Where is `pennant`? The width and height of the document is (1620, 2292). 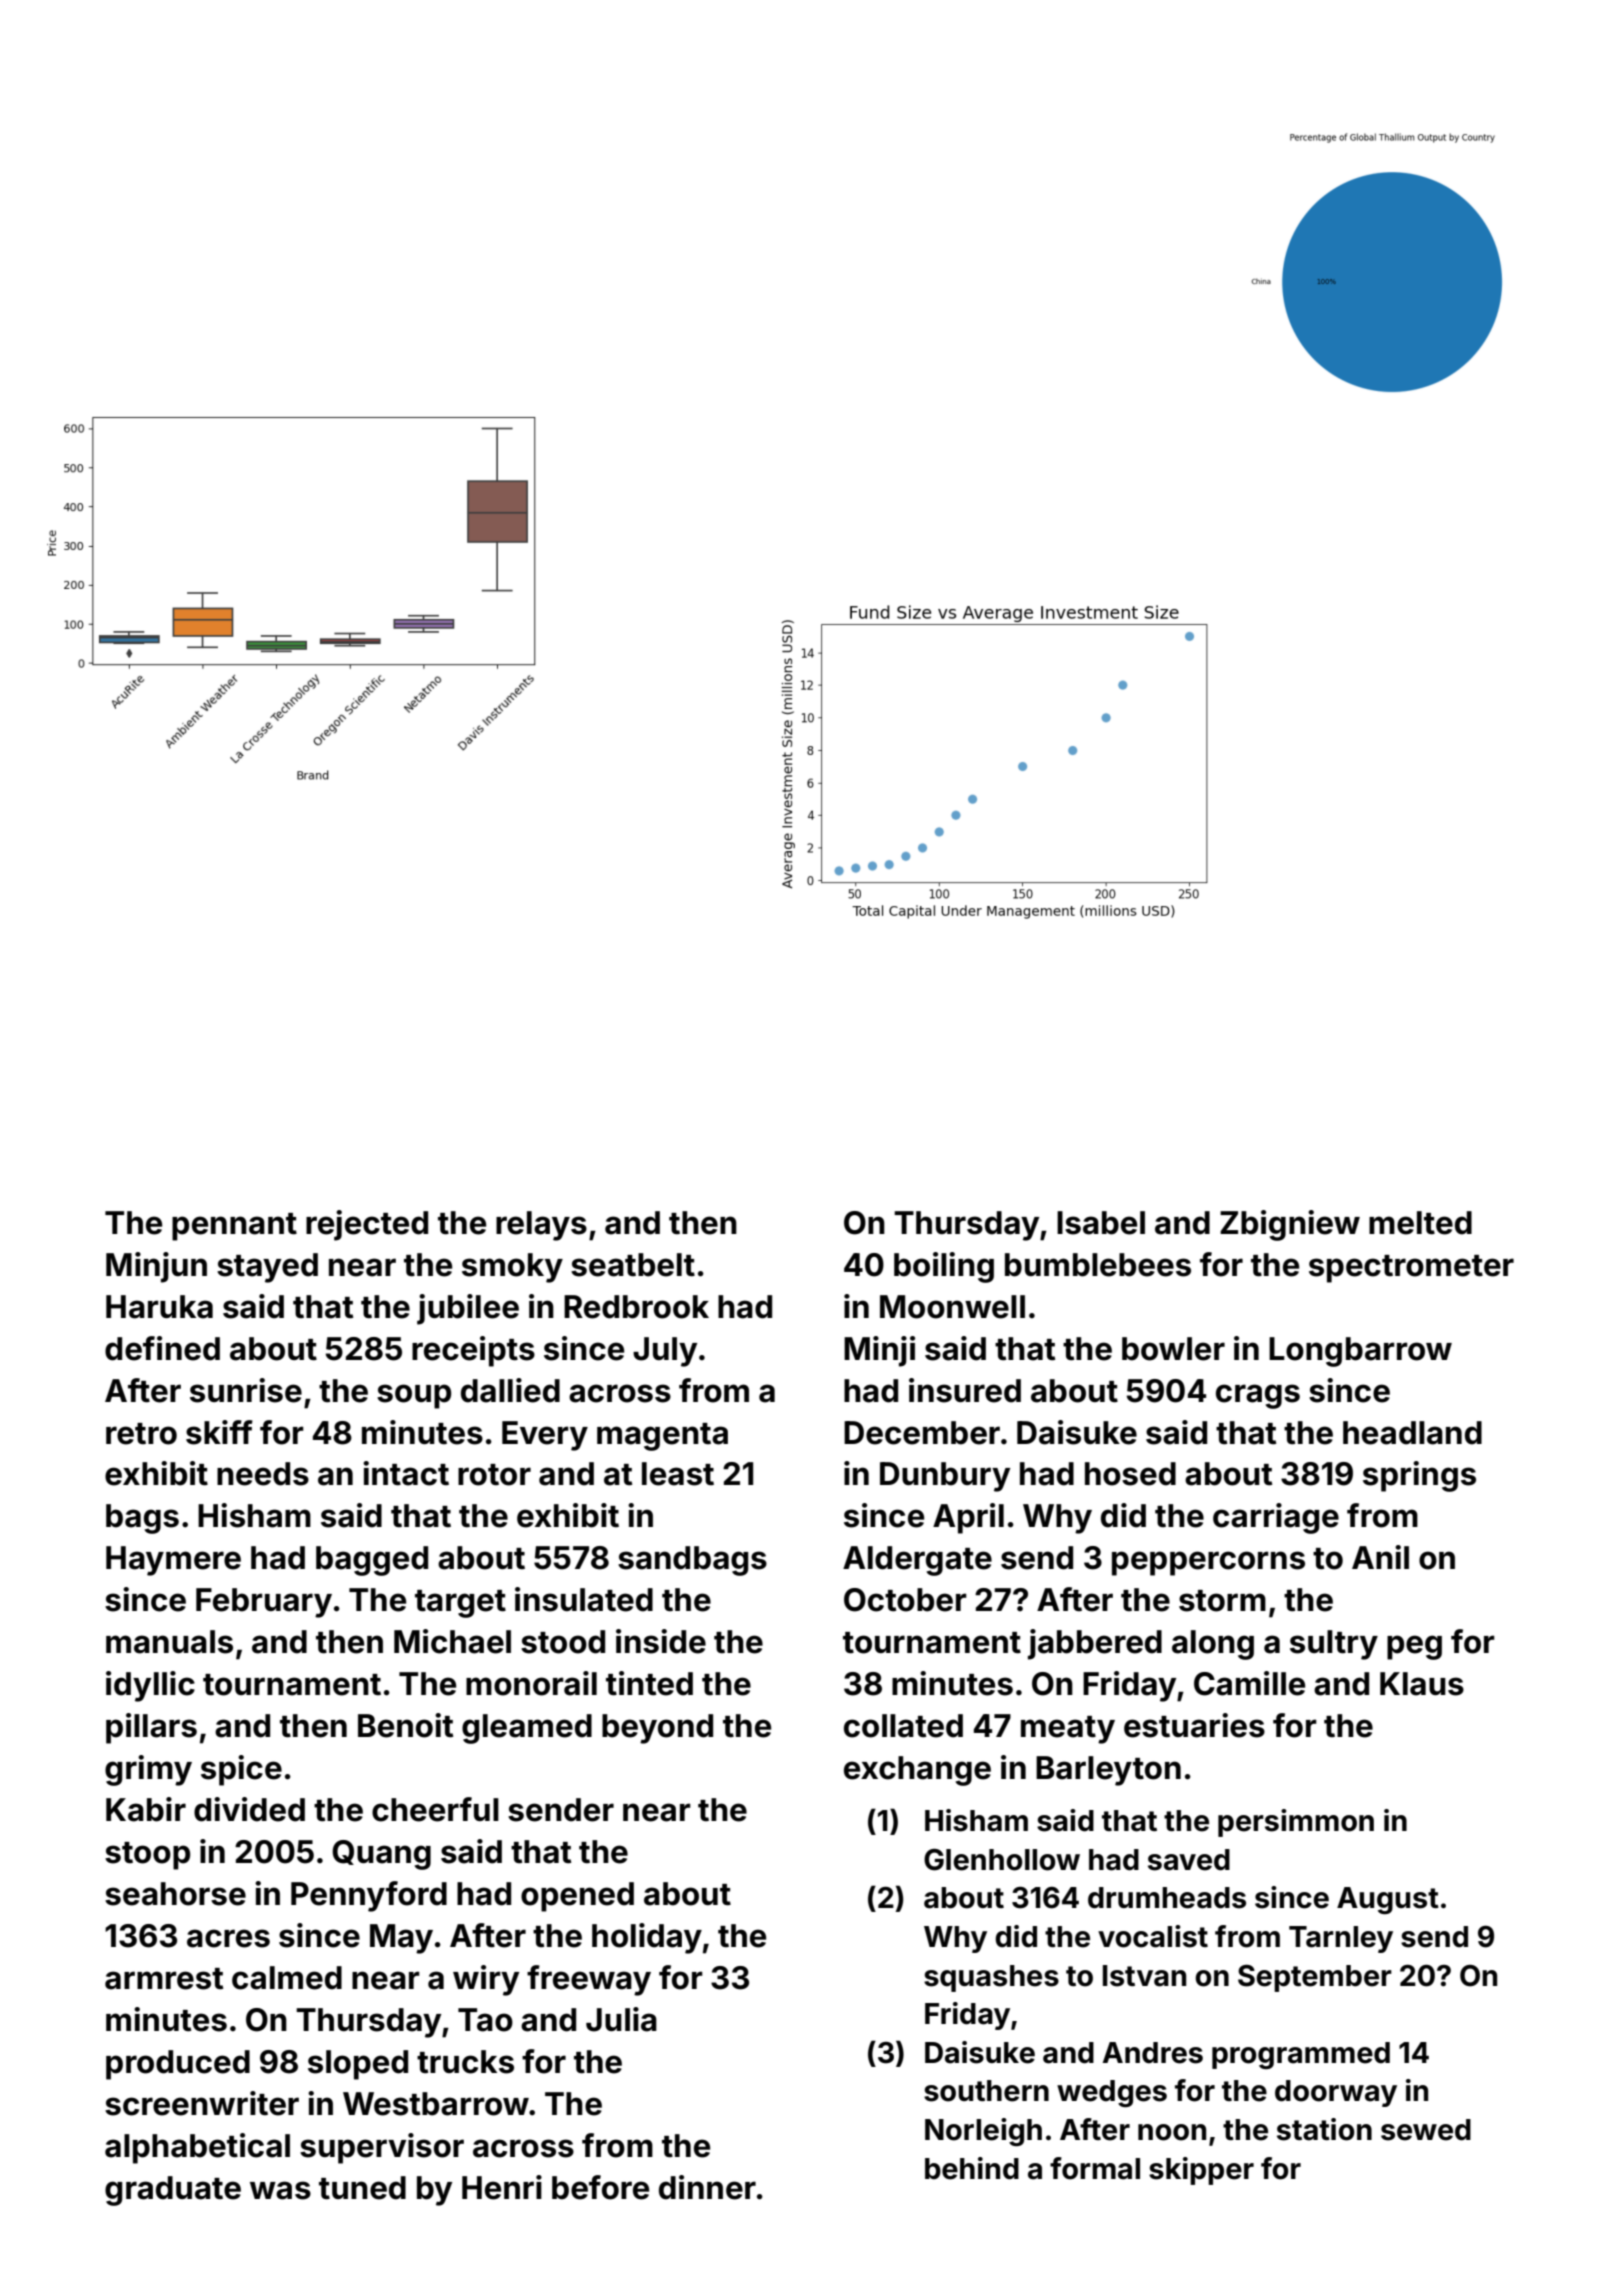
pennant is located at coordinates (234, 1227).
